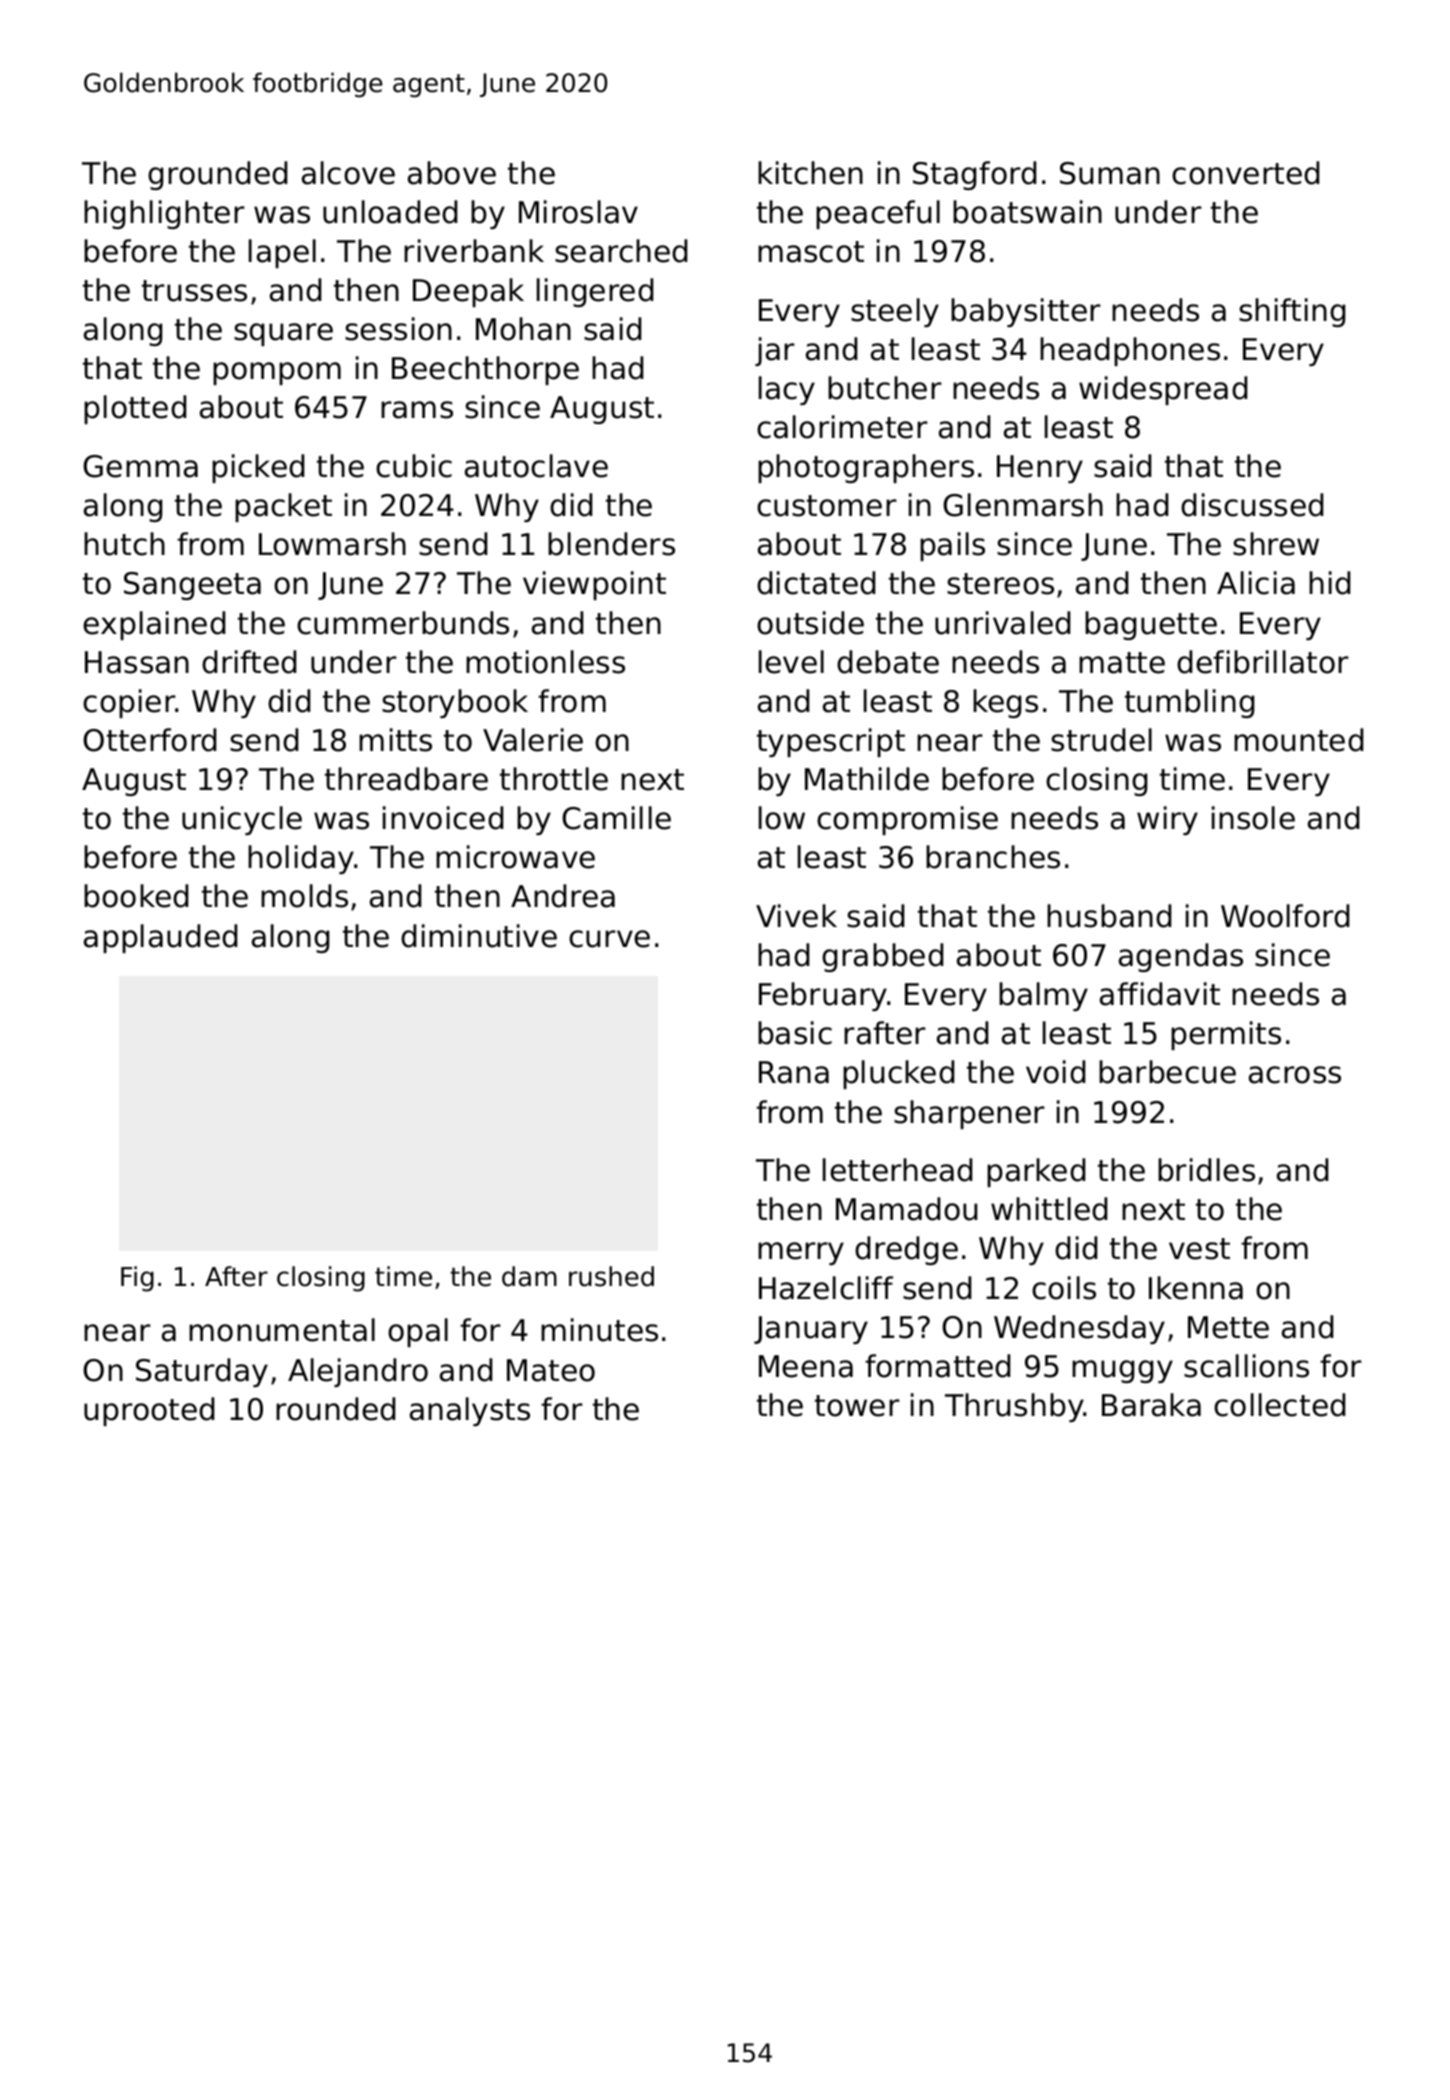 The image size is (1450, 2100). I want to click on lacy, so click(787, 390).
